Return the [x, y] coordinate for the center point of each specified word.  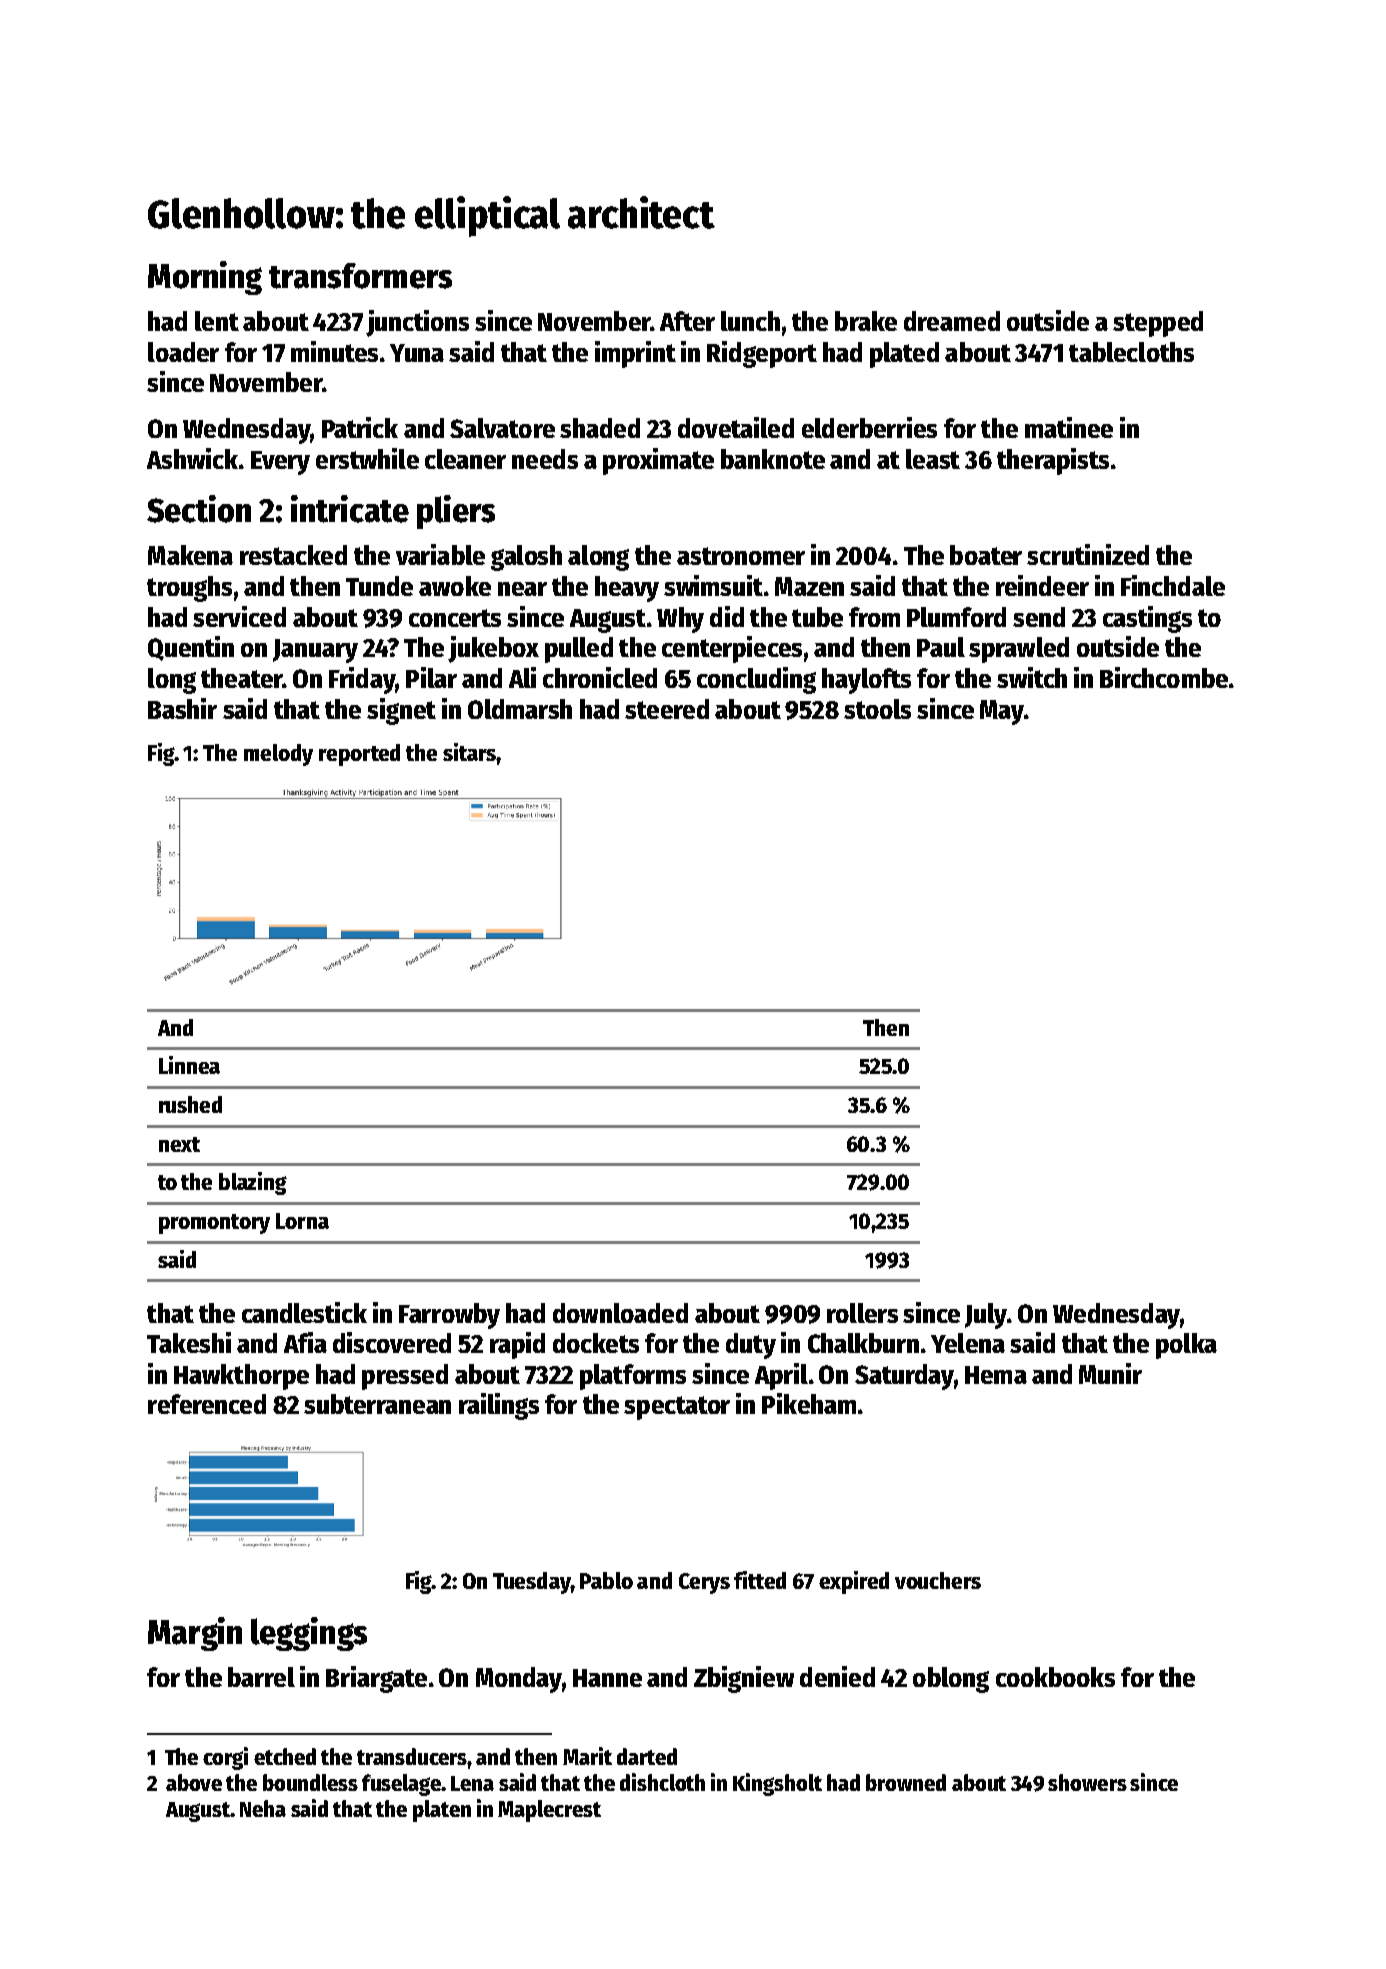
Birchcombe [1164, 677]
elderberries [869, 427]
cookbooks [1055, 1677]
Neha [263, 1808]
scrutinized [1088, 554]
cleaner [465, 459]
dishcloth [662, 1782]
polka [1186, 1346]
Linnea [189, 1065]
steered [667, 709]
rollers [862, 1313]
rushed [190, 1104]
